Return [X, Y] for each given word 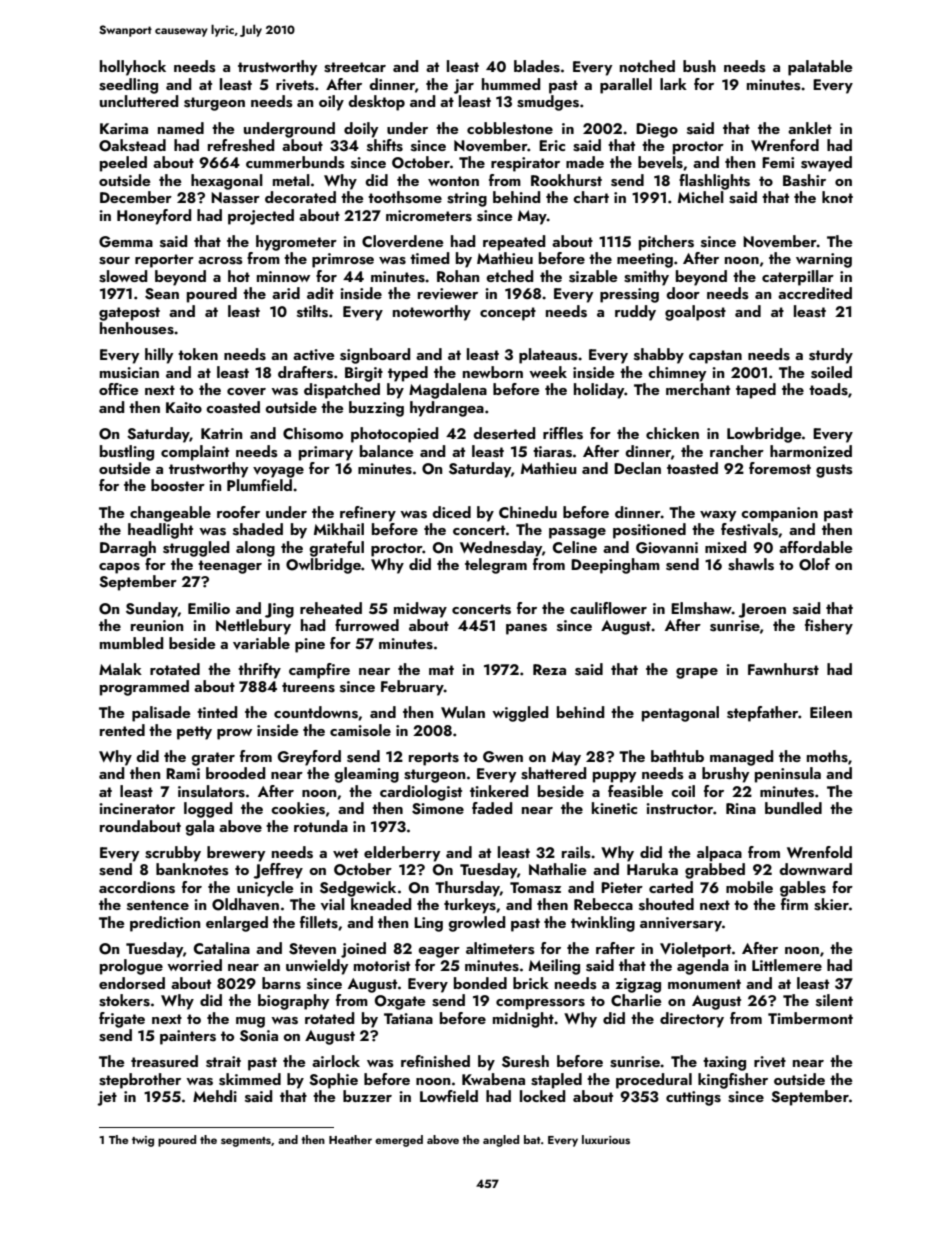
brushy [725, 775]
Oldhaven [245, 904]
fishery [829, 627]
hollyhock [133, 68]
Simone [438, 809]
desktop [376, 103]
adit [320, 293]
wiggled [520, 714]
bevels [660, 162]
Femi [778, 162]
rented [122, 730]
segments [246, 1142]
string [467, 199]
